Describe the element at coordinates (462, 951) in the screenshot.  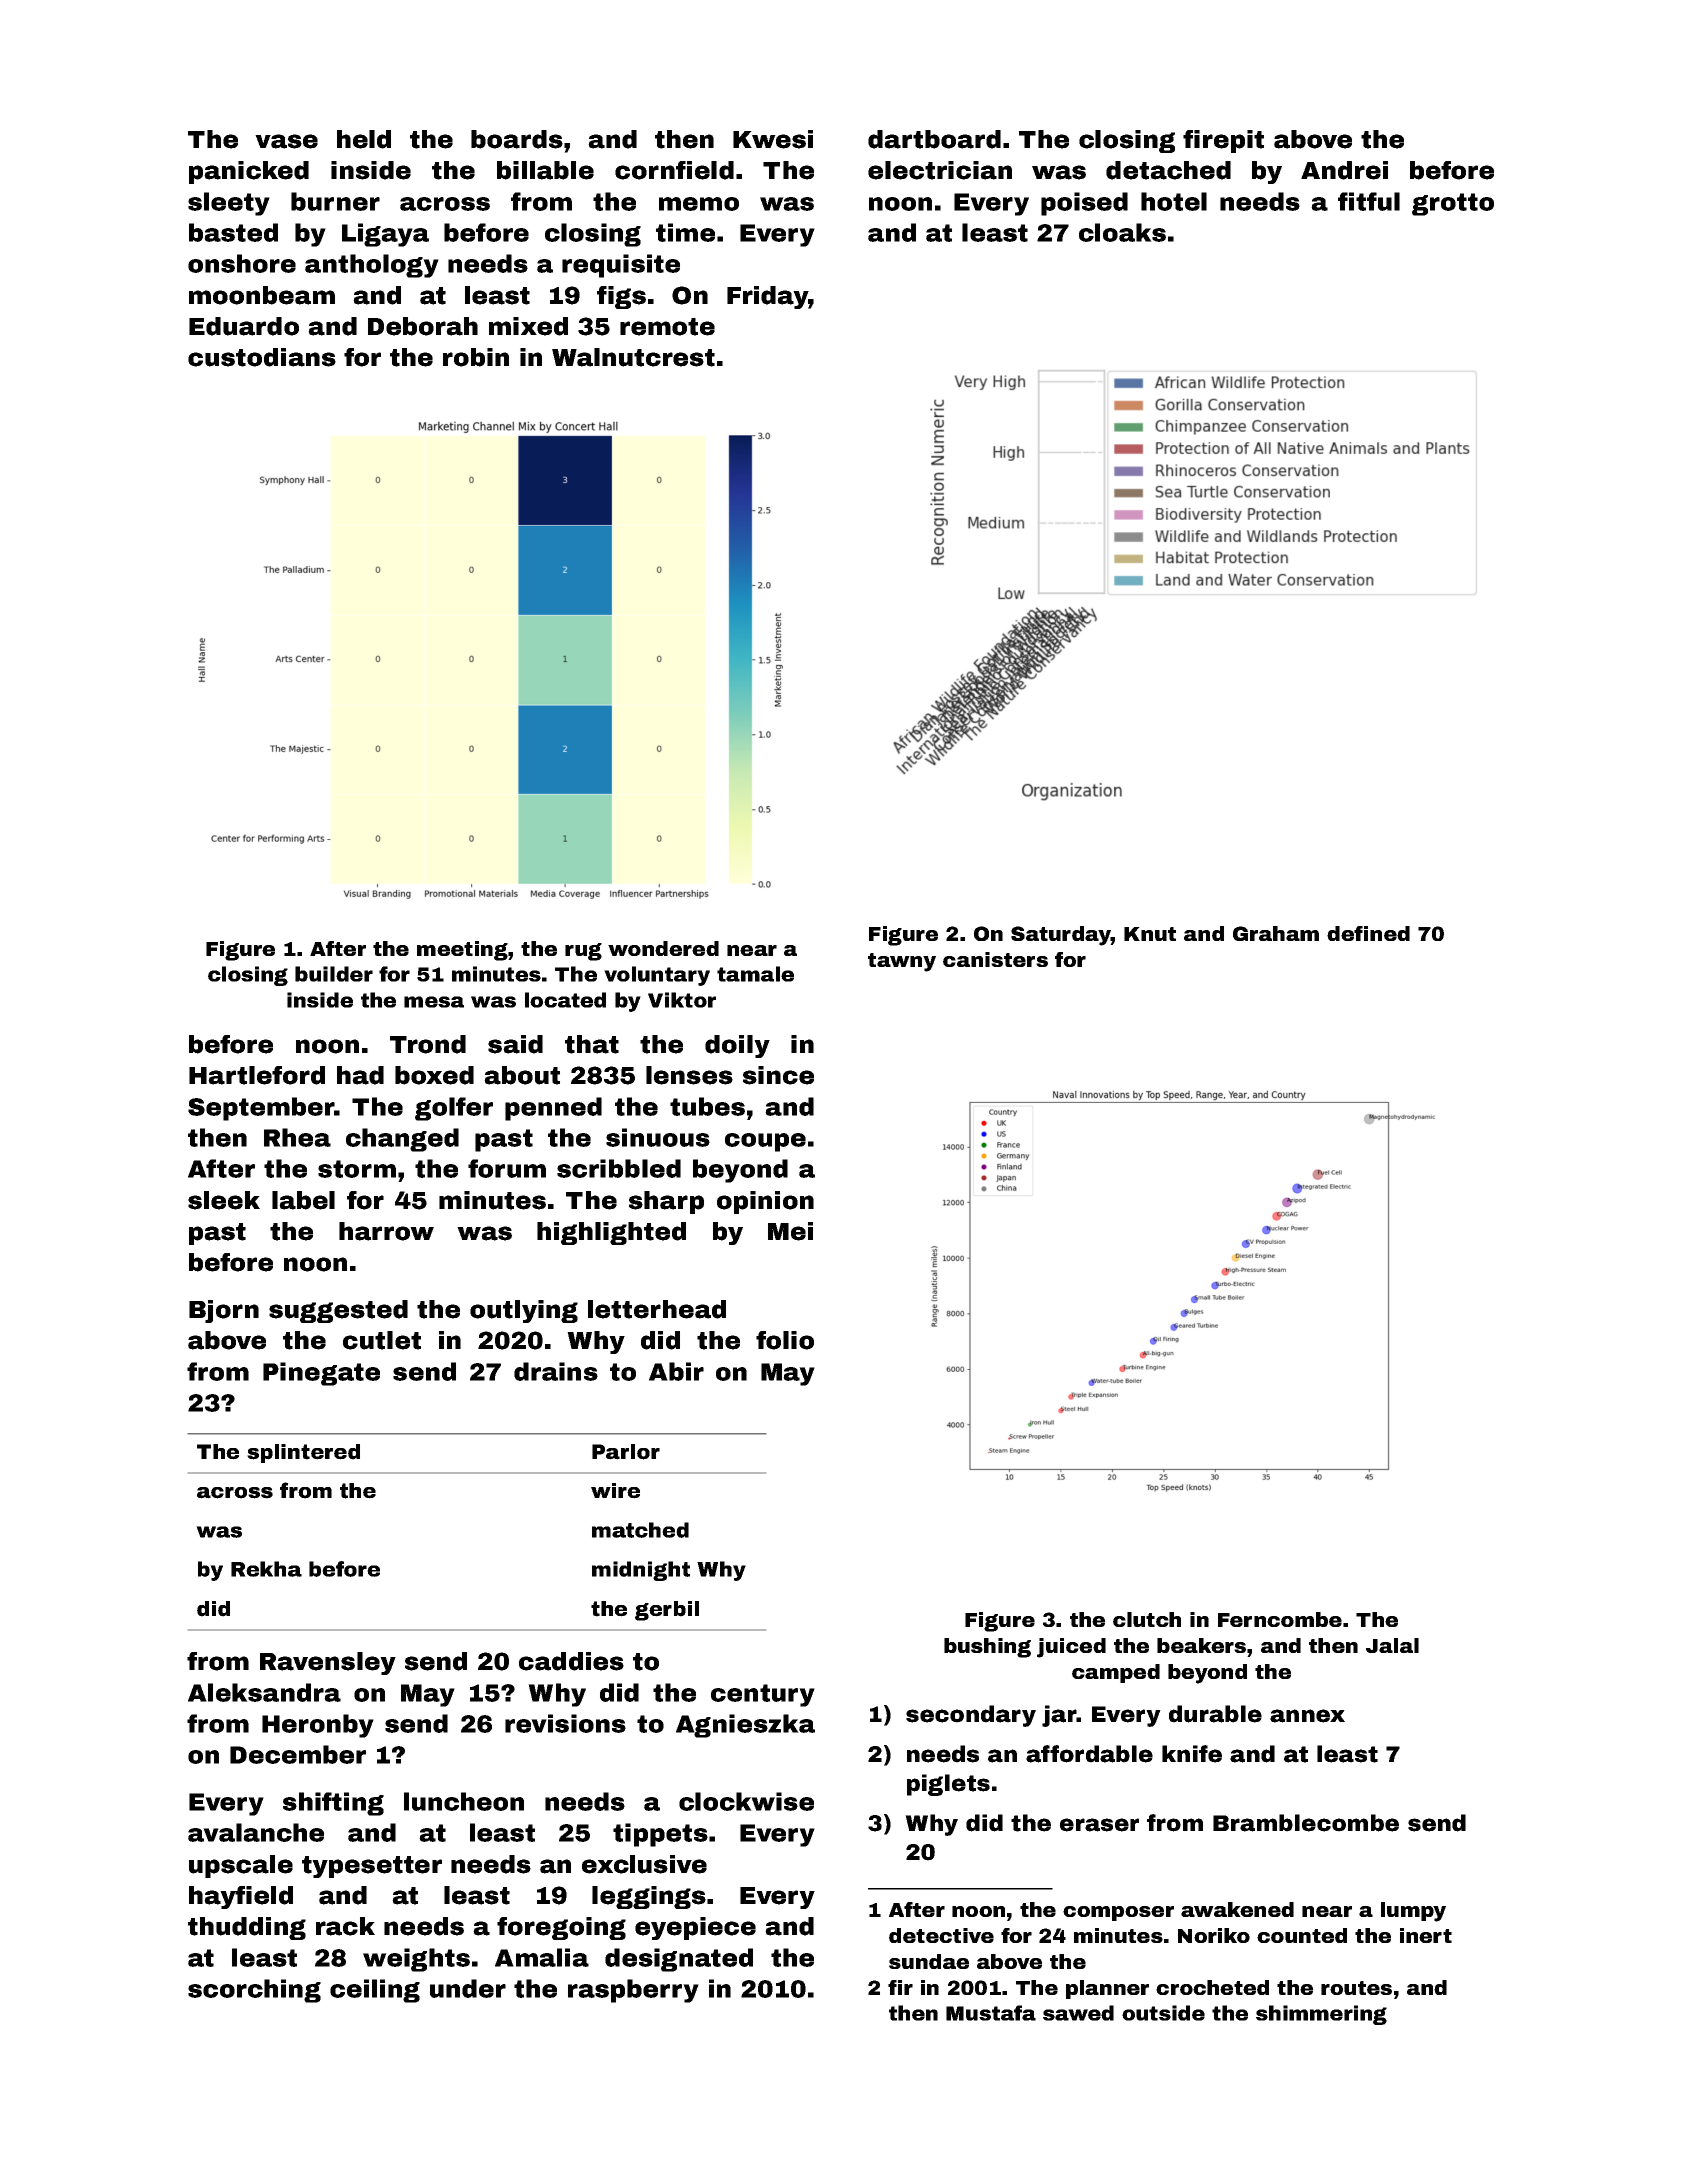
I see `meeting` at that location.
